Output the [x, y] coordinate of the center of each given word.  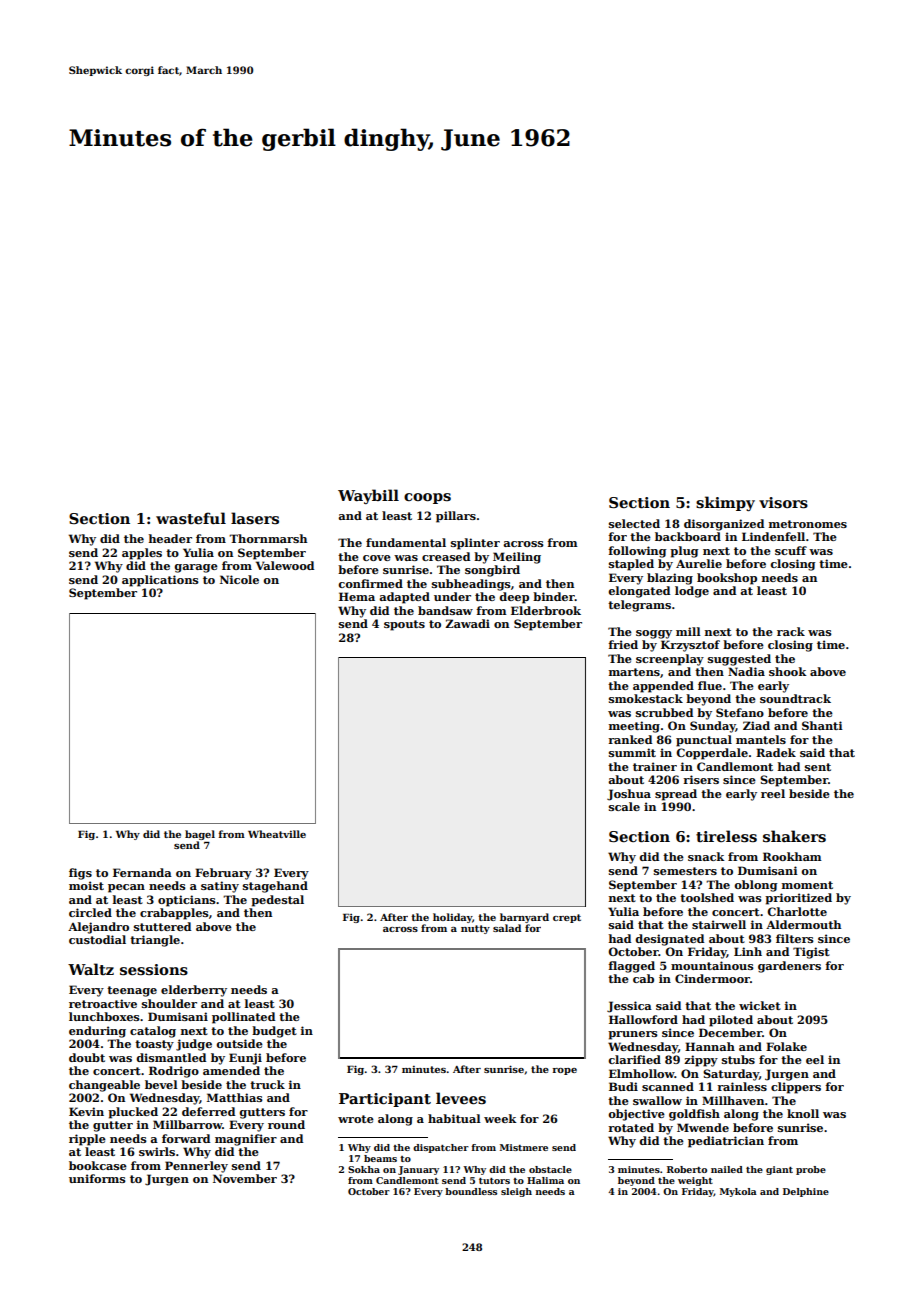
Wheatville [277, 834]
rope [564, 1071]
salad [507, 928]
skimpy [725, 503]
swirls [157, 1151]
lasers [255, 518]
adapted [404, 598]
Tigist [811, 953]
